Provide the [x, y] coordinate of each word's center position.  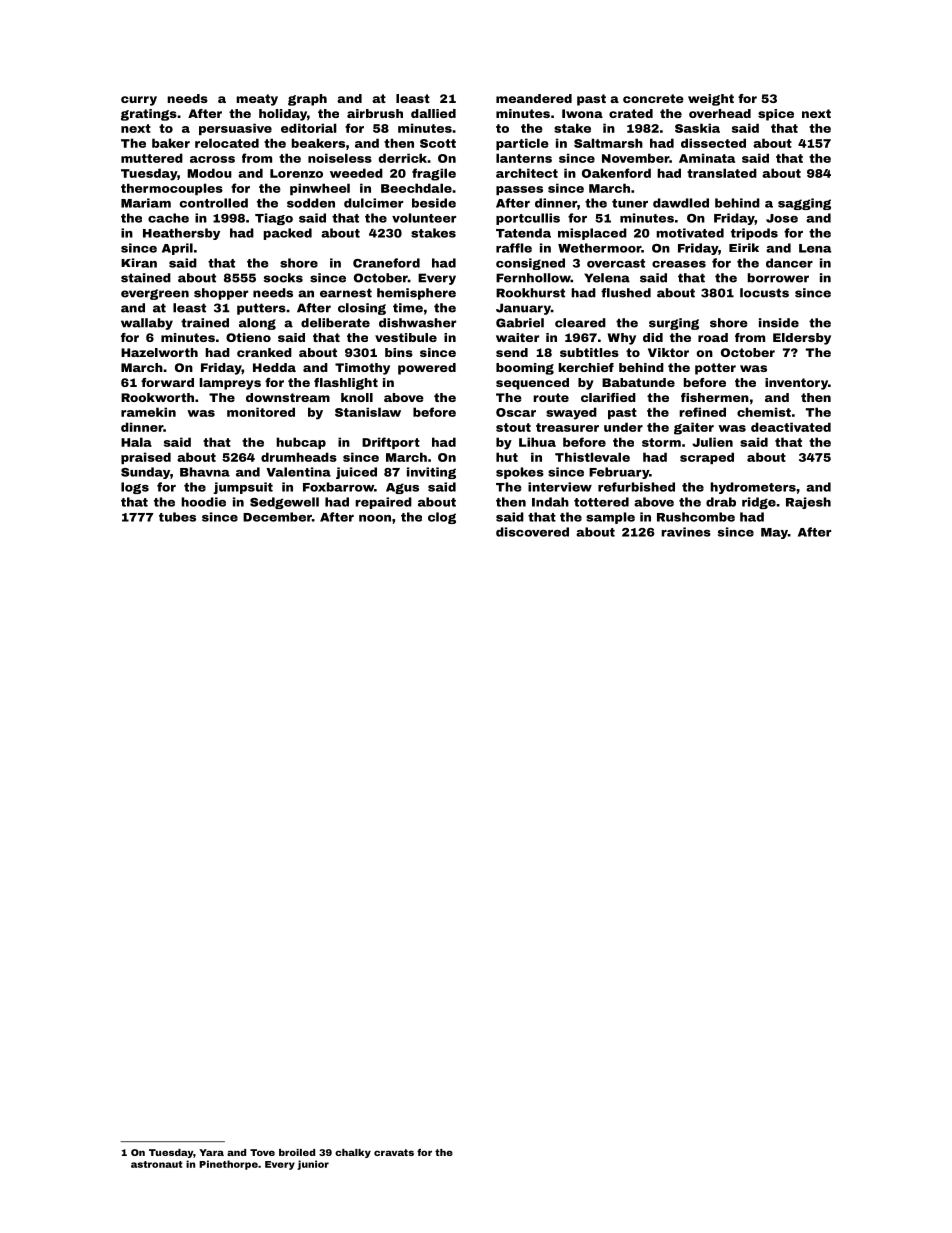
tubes [177, 517]
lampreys [230, 384]
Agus [402, 488]
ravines [686, 532]
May [774, 533]
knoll [357, 397]
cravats [394, 1152]
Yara [211, 1152]
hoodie [203, 502]
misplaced [592, 234]
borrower [778, 278]
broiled [297, 1152]
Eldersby [802, 339]
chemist [764, 412]
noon [375, 518]
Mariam [146, 203]
